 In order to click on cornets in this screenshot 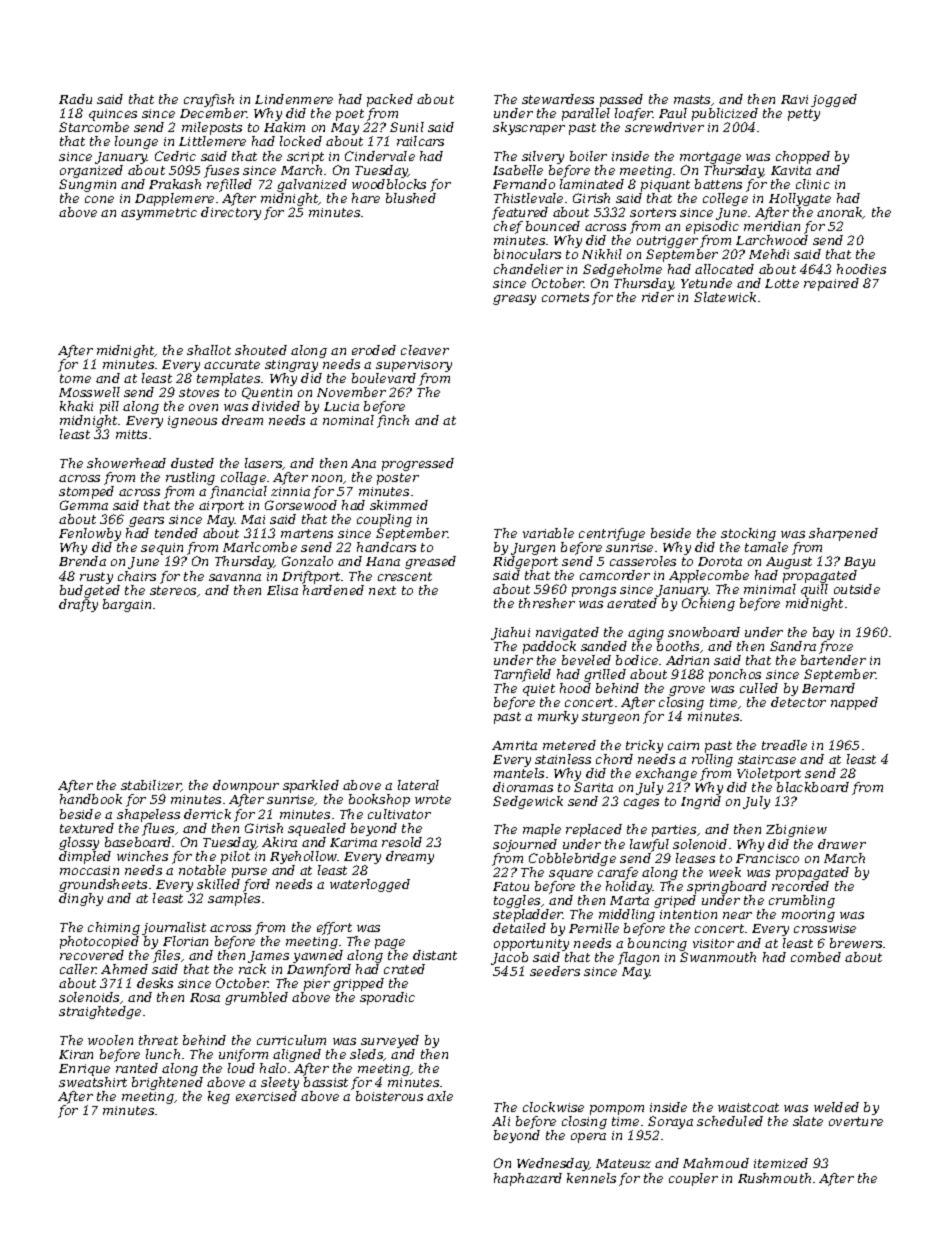, I will do `click(565, 297)`.
